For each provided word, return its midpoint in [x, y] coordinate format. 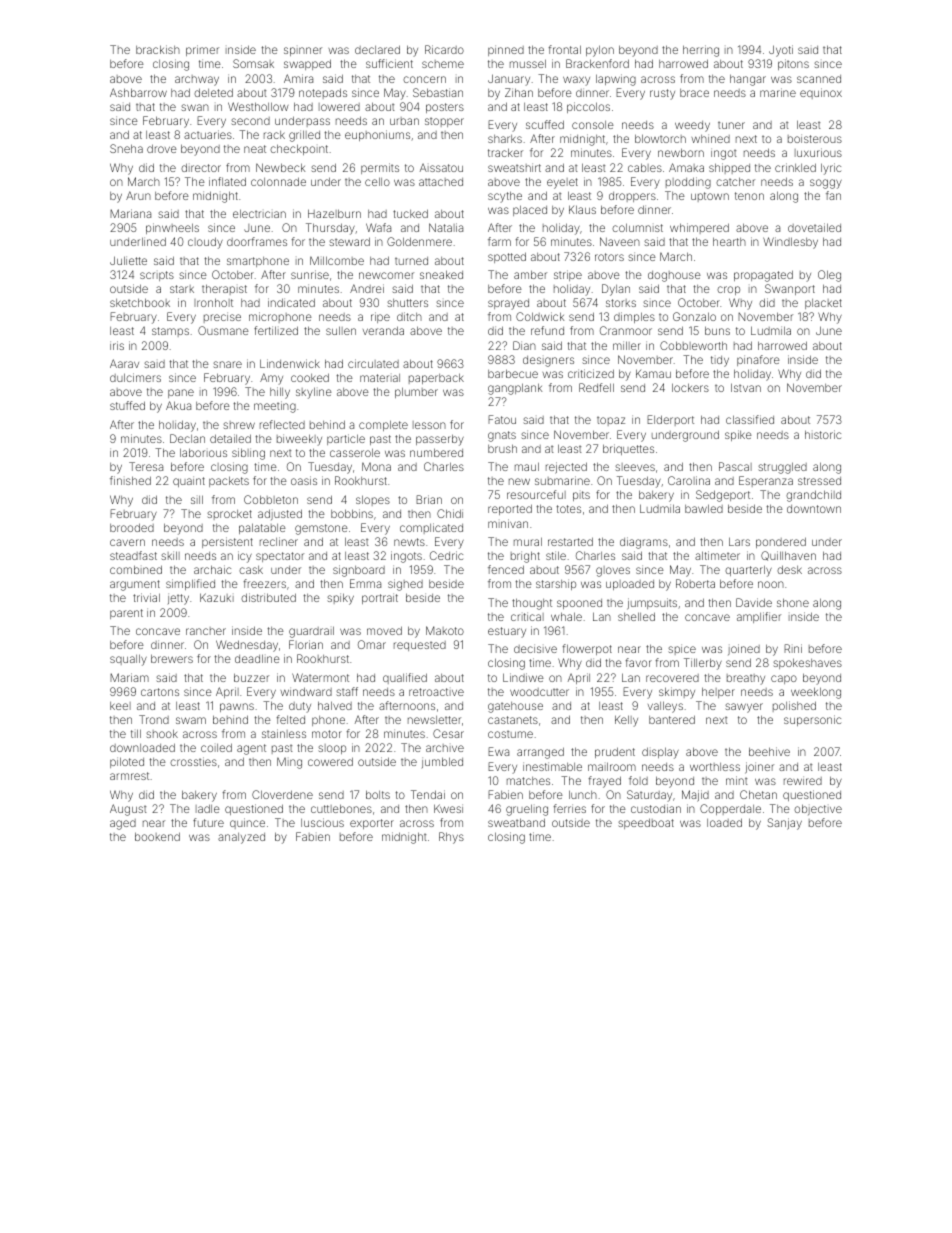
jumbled [442, 762]
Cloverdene [282, 794]
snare [227, 364]
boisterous [815, 138]
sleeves [635, 467]
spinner [303, 51]
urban [404, 121]
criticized [591, 373]
